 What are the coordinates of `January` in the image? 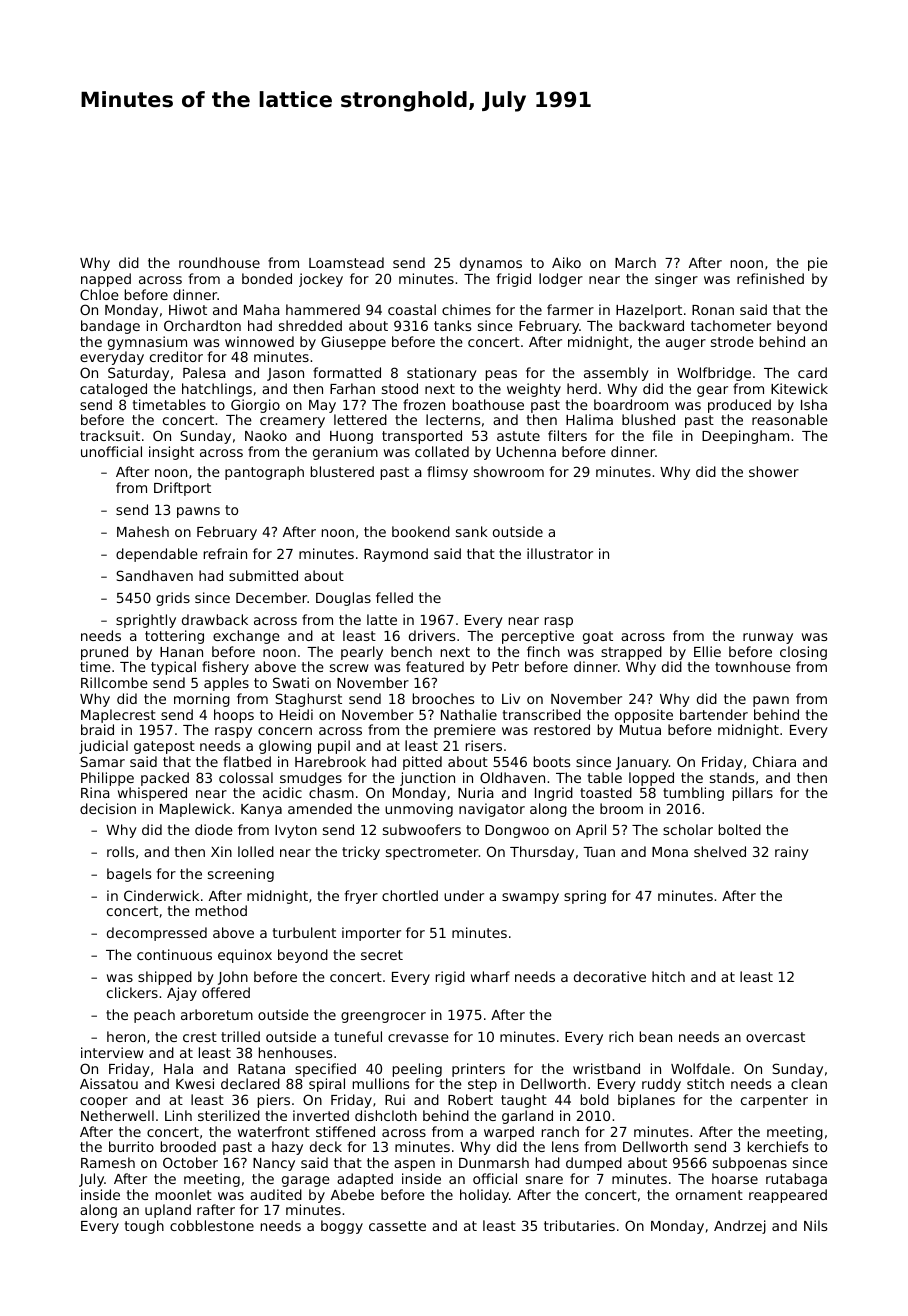 It's located at (642, 763).
